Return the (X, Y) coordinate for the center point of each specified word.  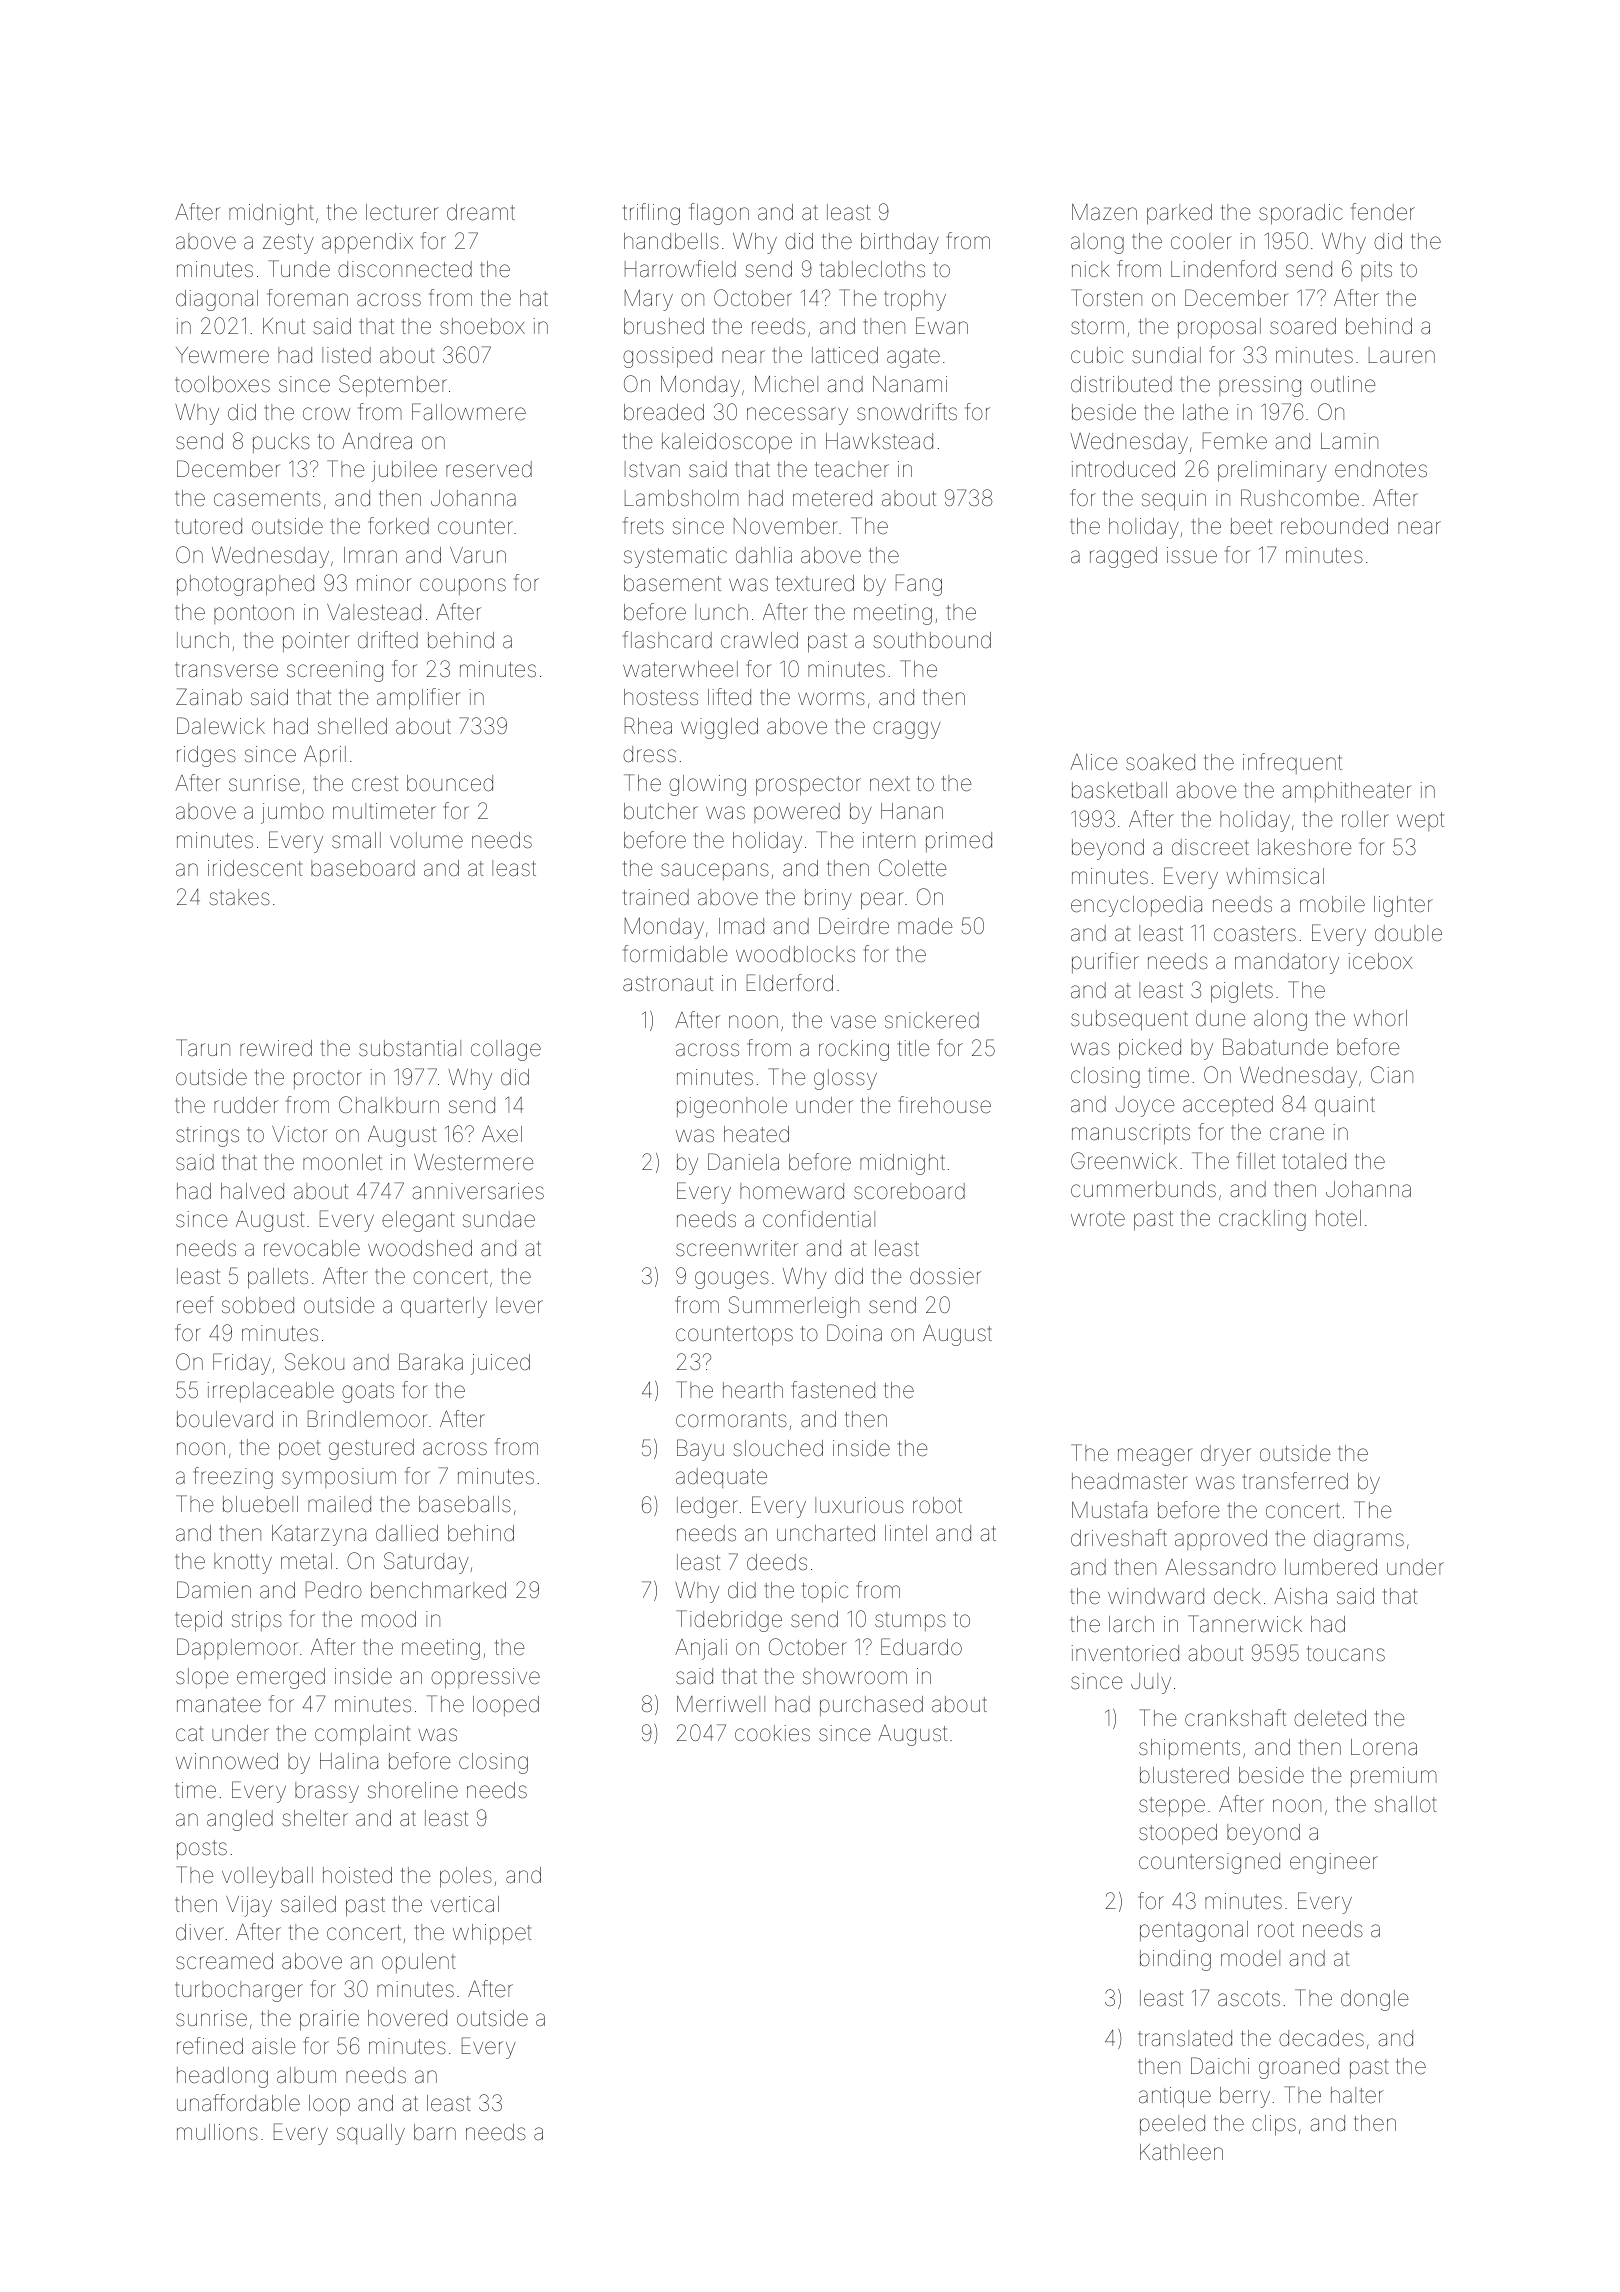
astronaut (668, 984)
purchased (871, 1706)
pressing (1260, 386)
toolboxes (222, 384)
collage (506, 1050)
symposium (339, 1478)
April (325, 755)
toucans (1346, 1654)
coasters (1255, 934)
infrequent (1292, 763)
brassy (327, 1792)
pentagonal (1194, 1931)
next (890, 783)
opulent (419, 1963)
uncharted (826, 1533)
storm (1097, 327)
